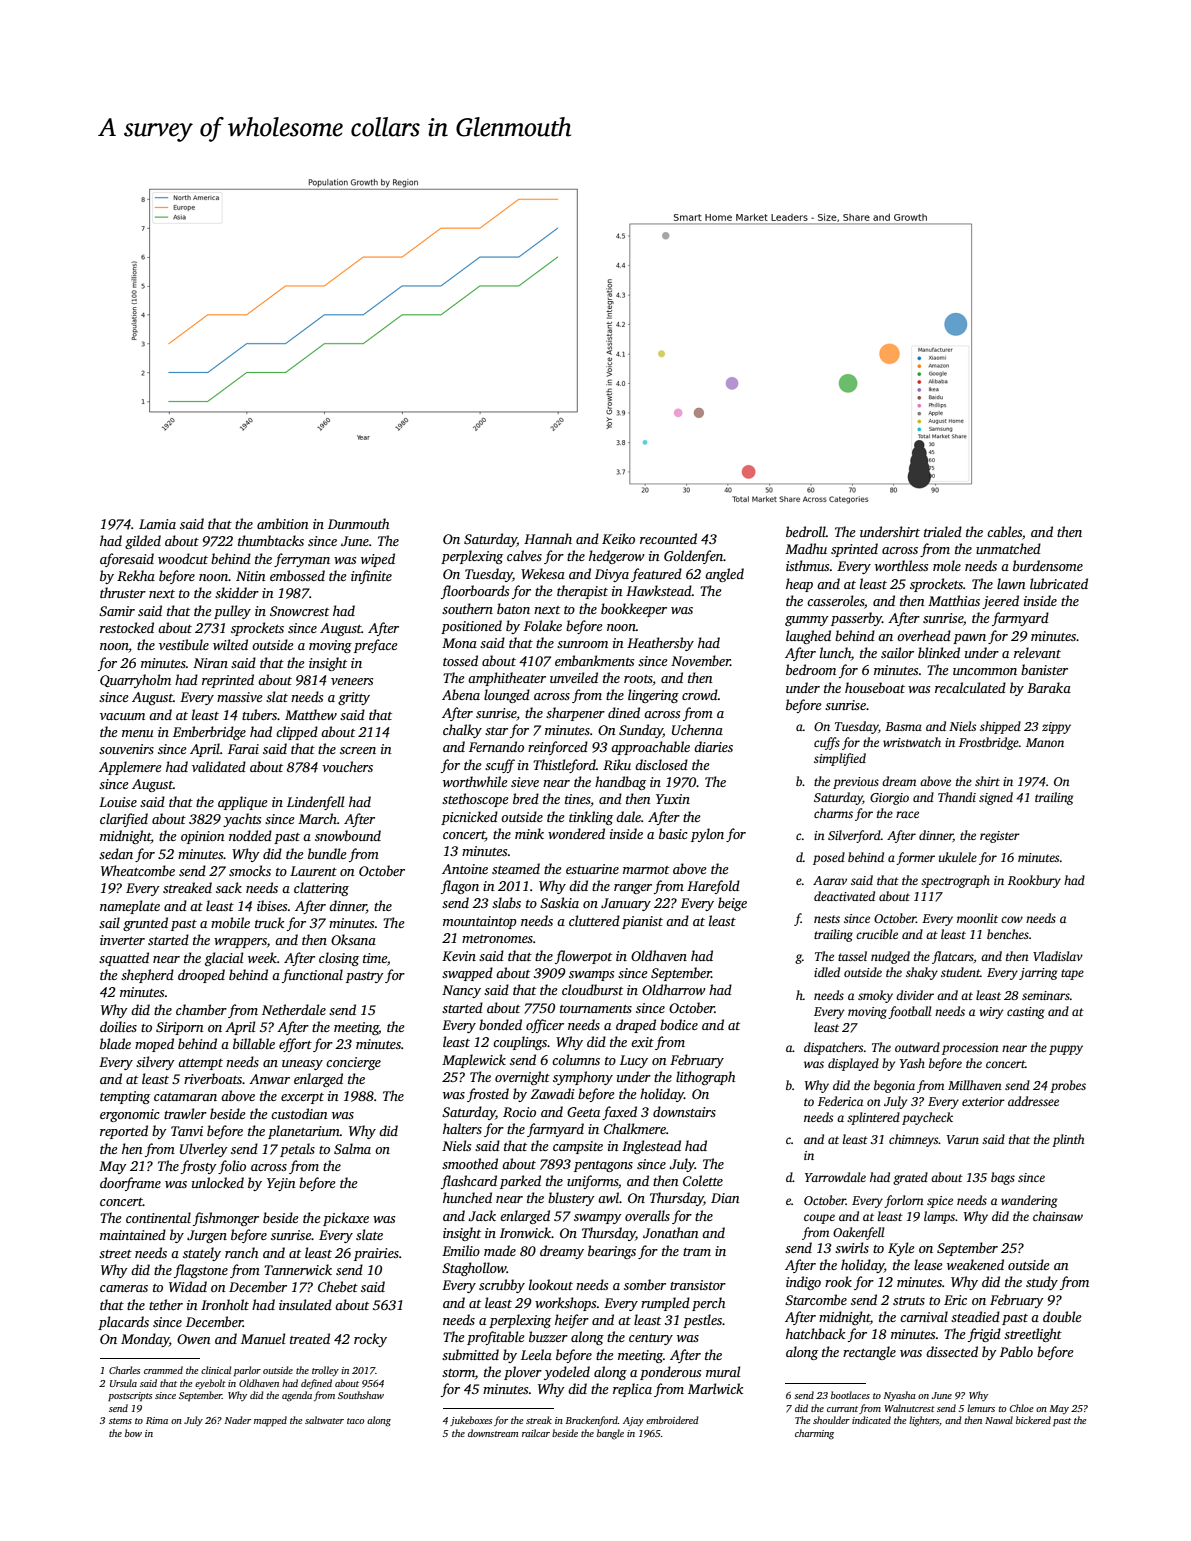 The width and height of the screenshot is (1191, 1541). What do you see at coordinates (470, 1163) in the screenshot?
I see `smoothed` at bounding box center [470, 1163].
